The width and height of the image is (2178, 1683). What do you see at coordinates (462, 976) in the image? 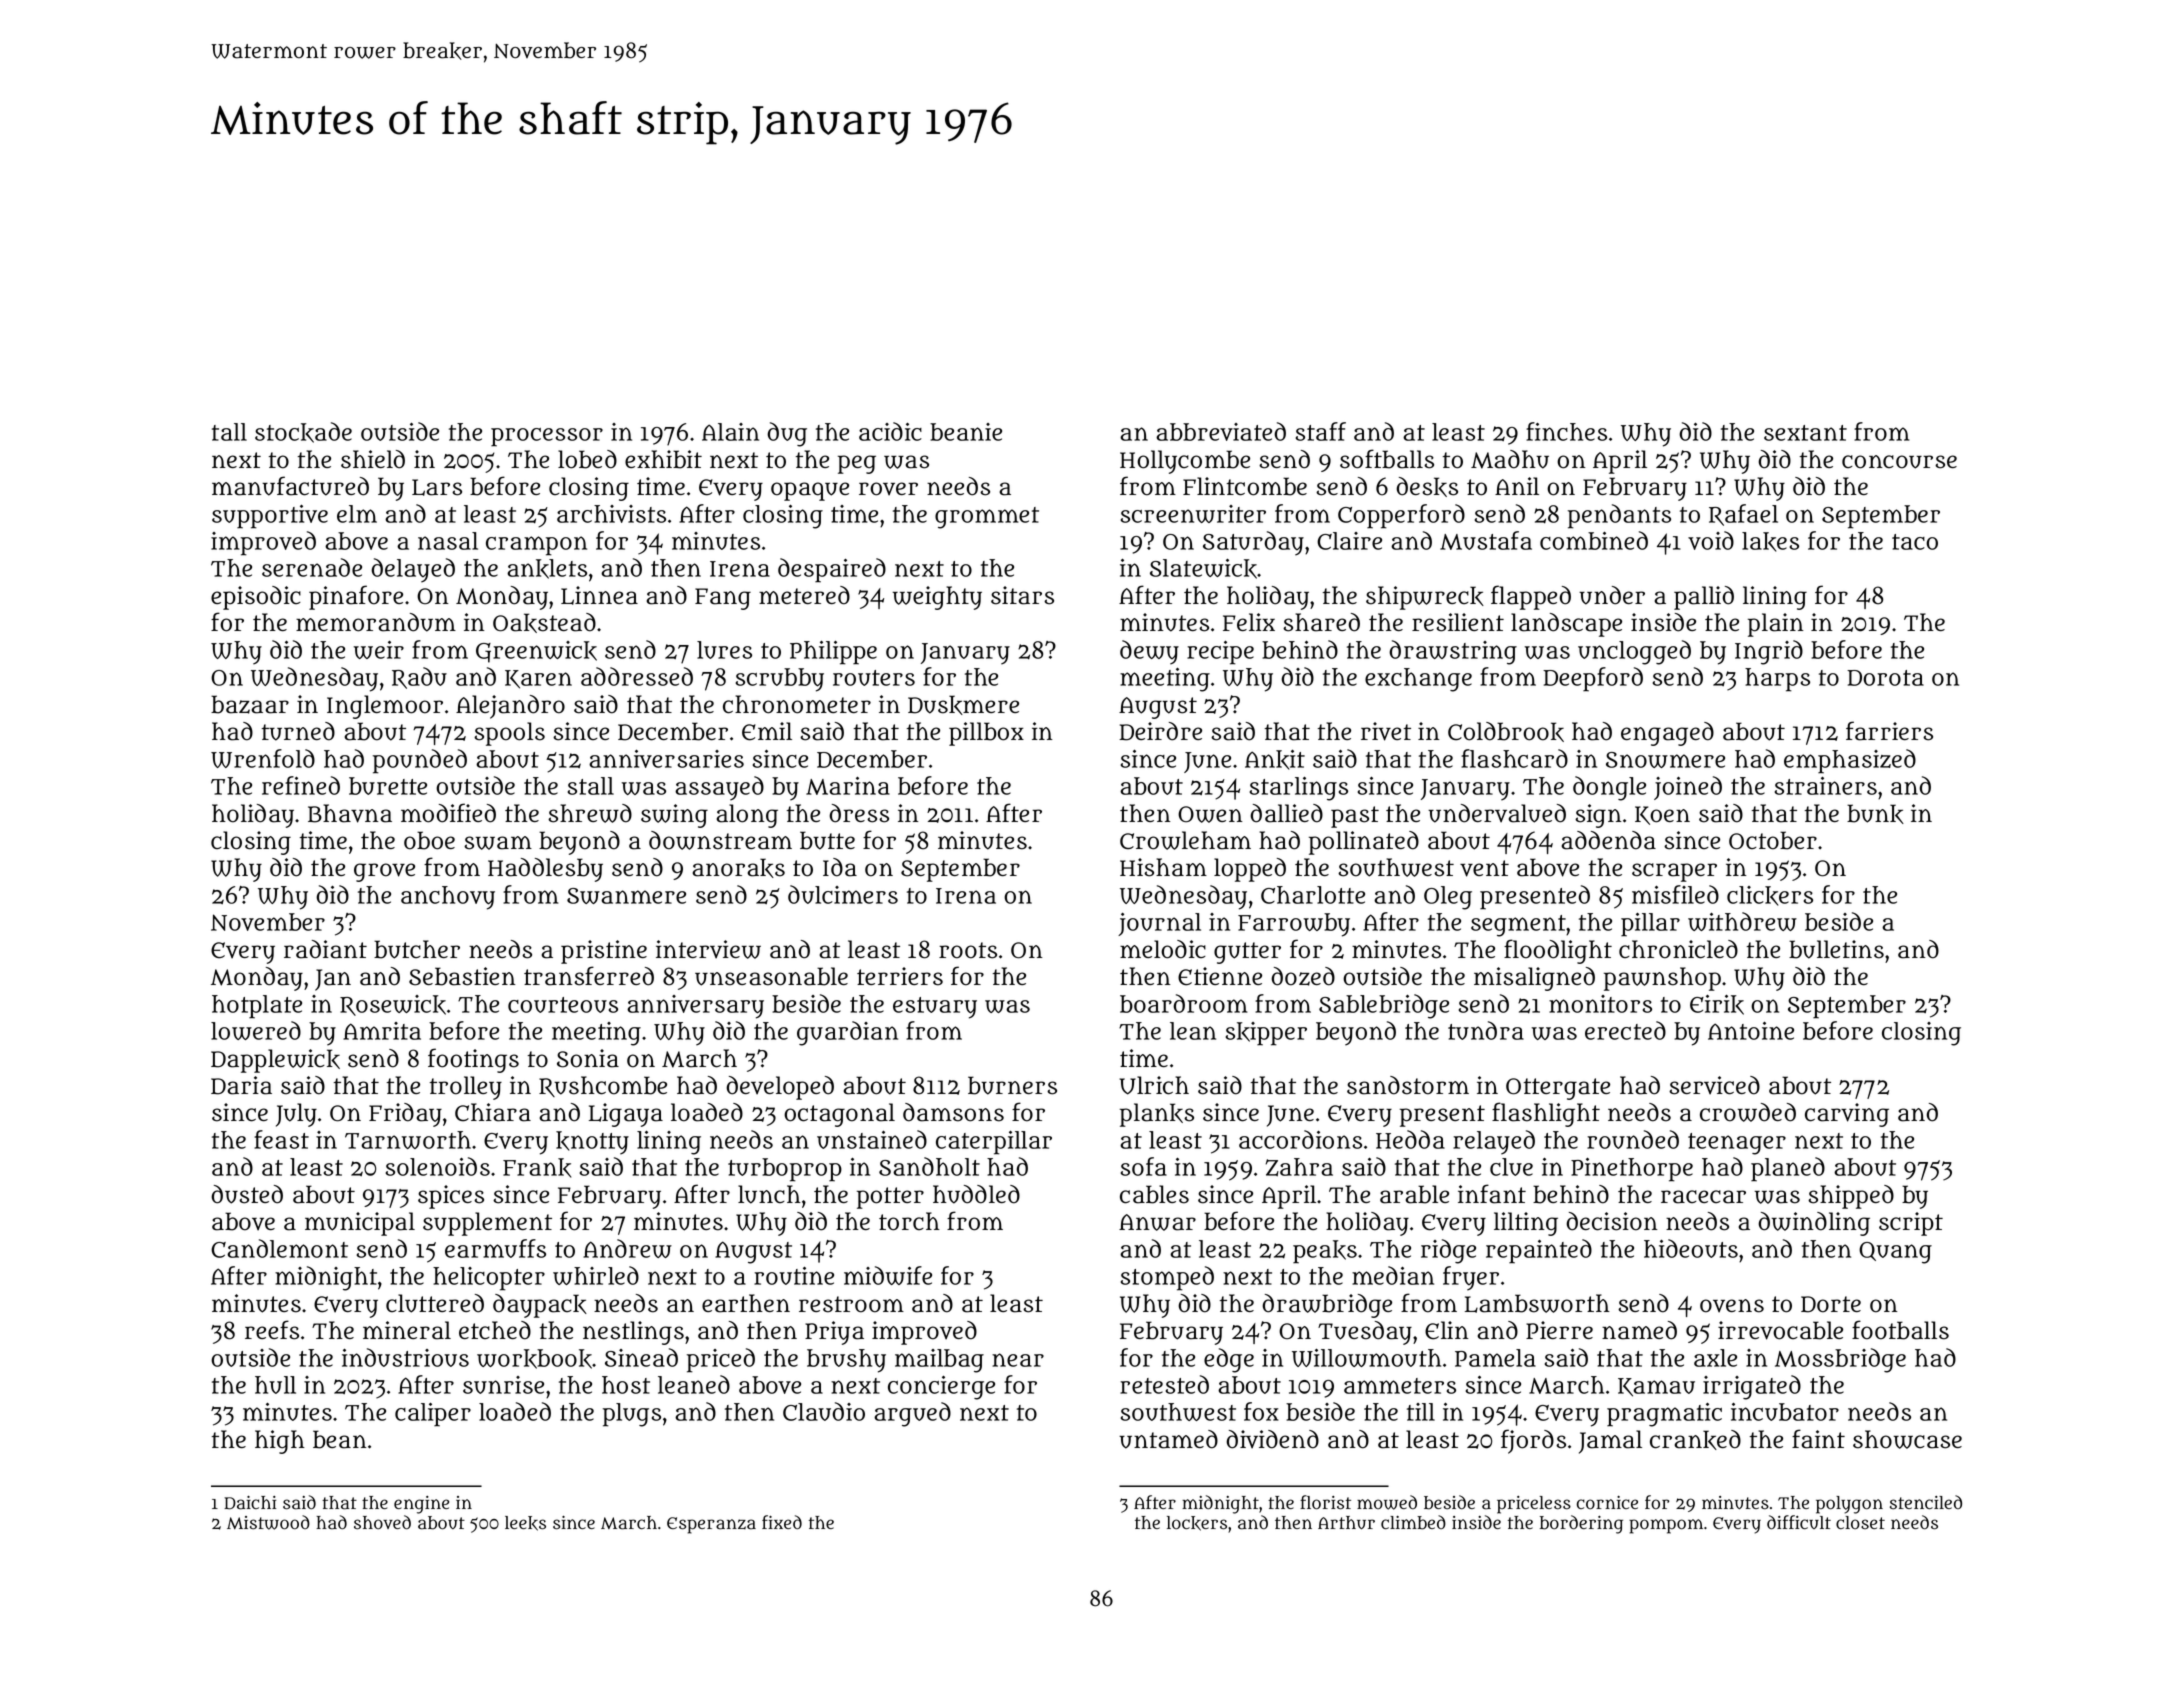
I see `Sebastien` at bounding box center [462, 976].
